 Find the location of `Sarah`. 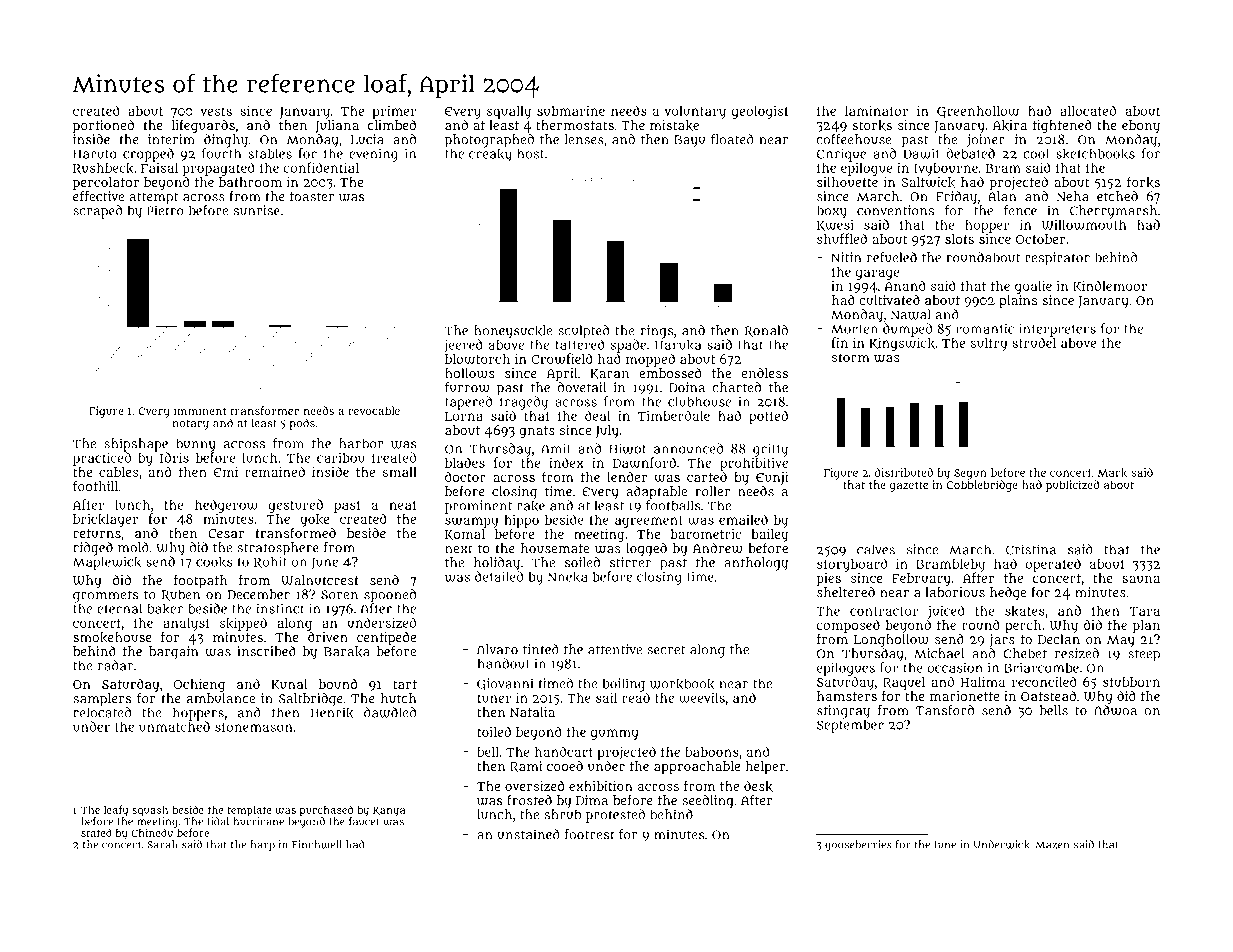

Sarah is located at coordinates (162, 844).
